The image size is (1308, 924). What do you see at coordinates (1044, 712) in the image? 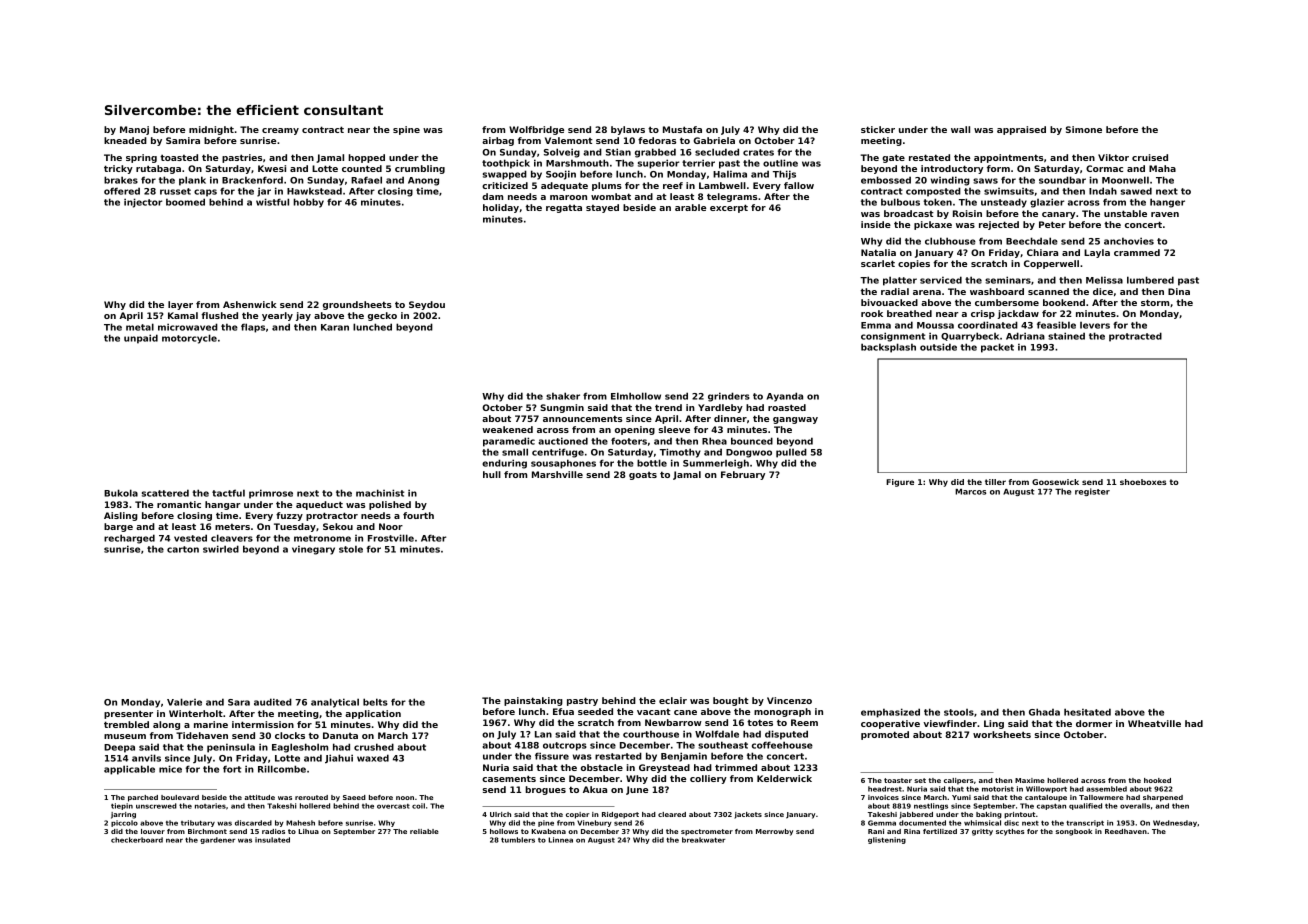
I see `Ghada` at bounding box center [1044, 712].
